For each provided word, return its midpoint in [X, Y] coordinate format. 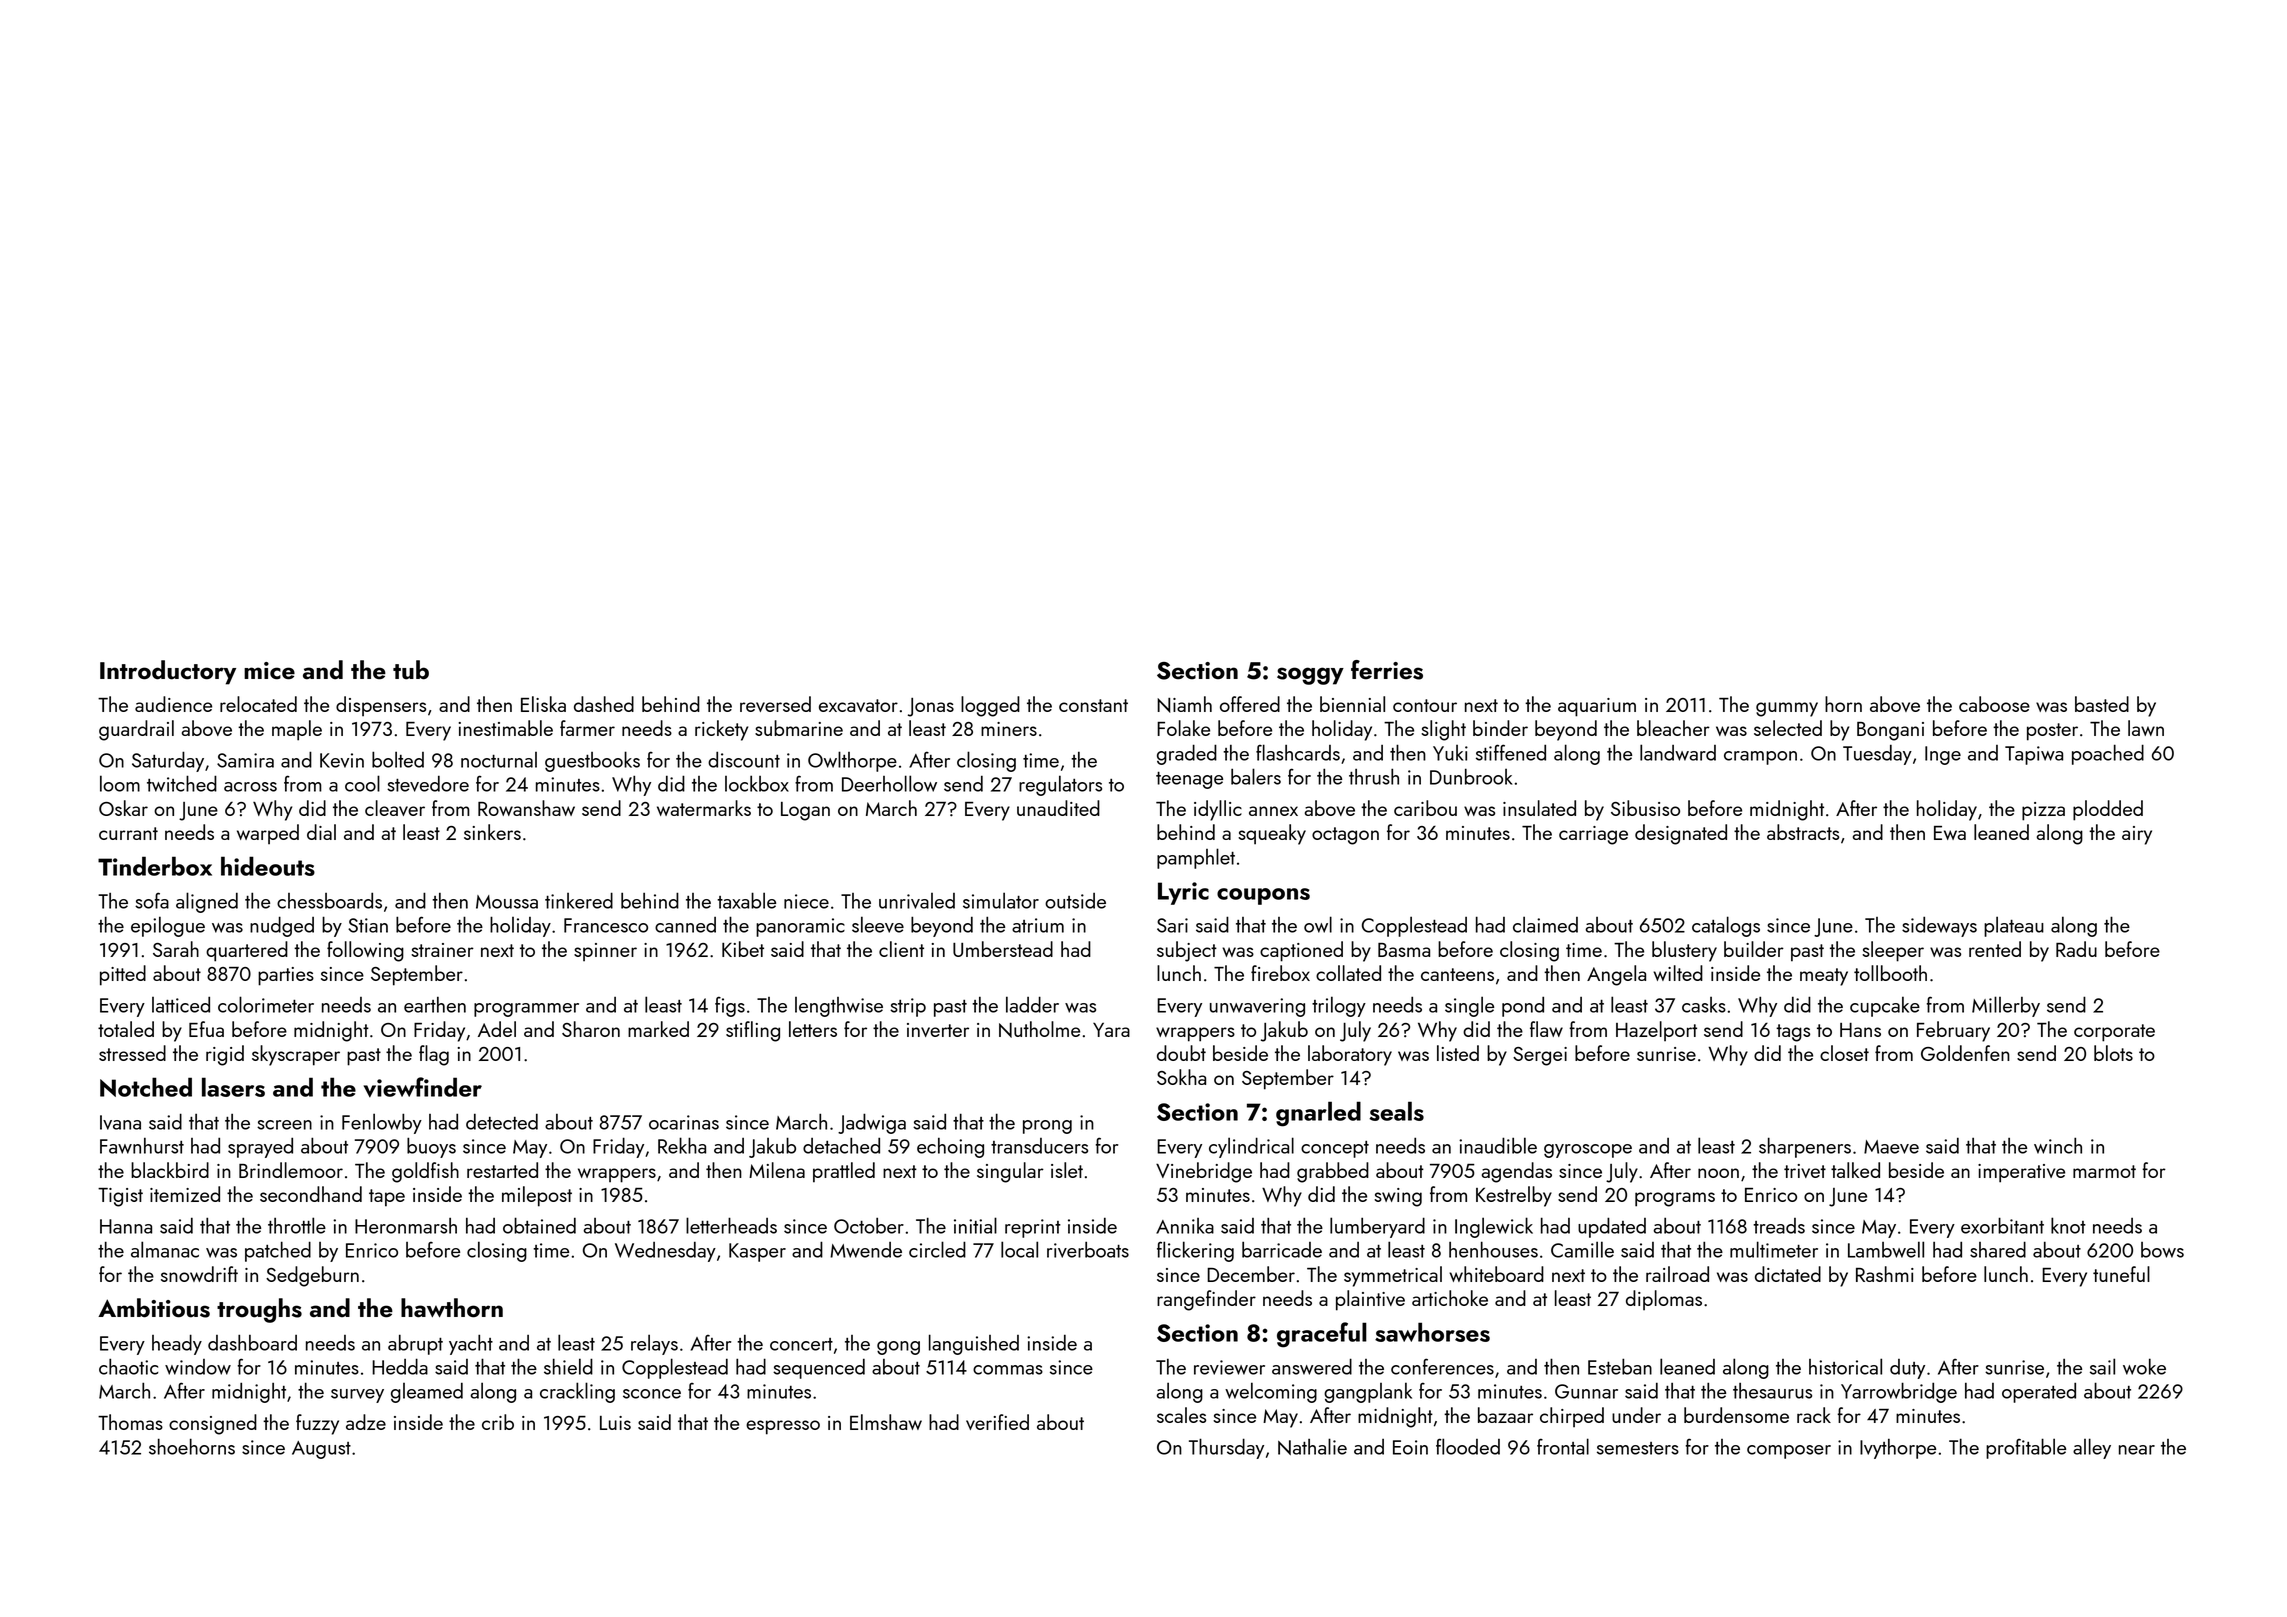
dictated [1788, 1274]
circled [937, 1249]
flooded [1468, 1446]
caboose [1994, 704]
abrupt [415, 1344]
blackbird [170, 1170]
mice [269, 671]
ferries [1387, 670]
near [2137, 1450]
